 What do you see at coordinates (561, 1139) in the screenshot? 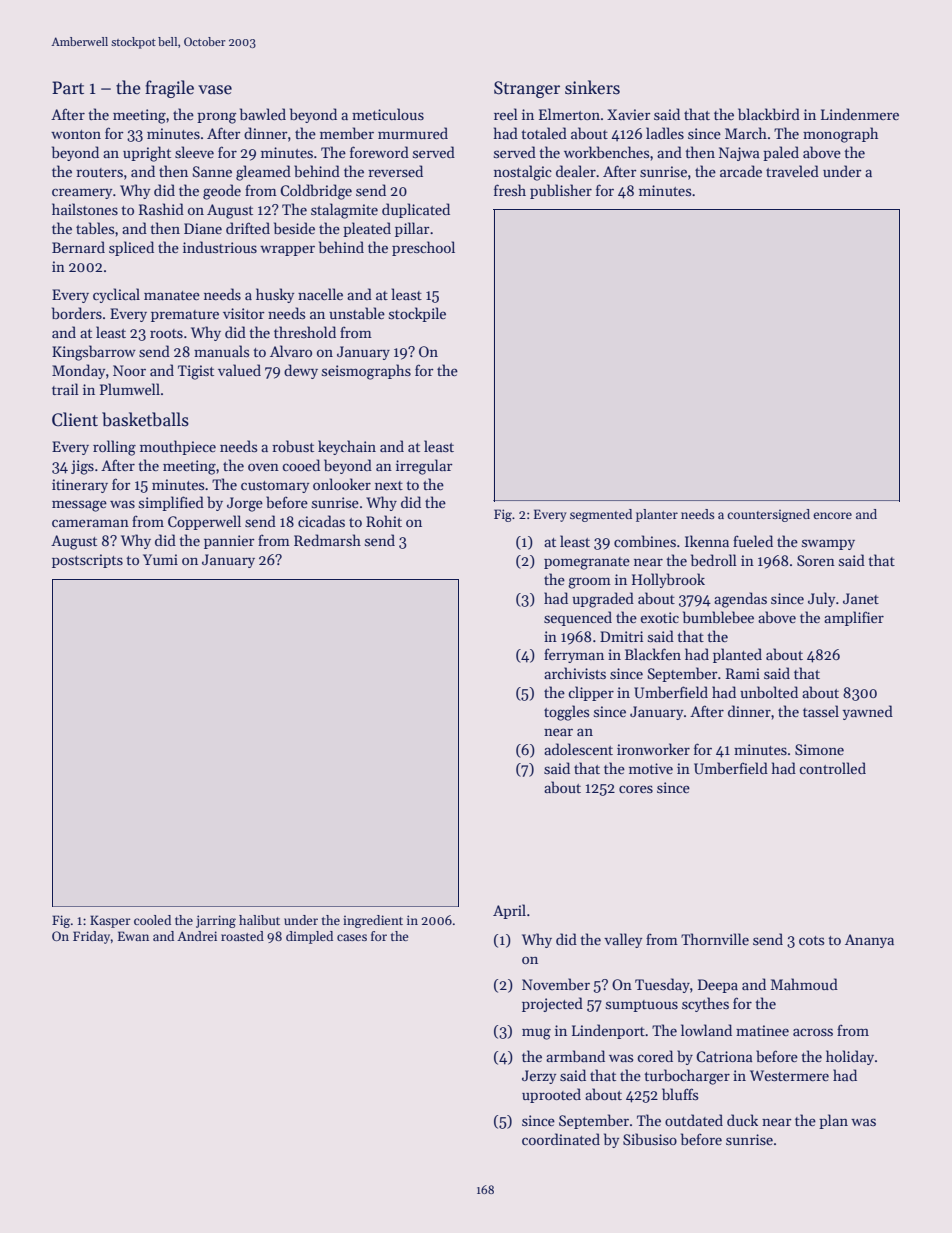
I see `coordinated` at bounding box center [561, 1139].
